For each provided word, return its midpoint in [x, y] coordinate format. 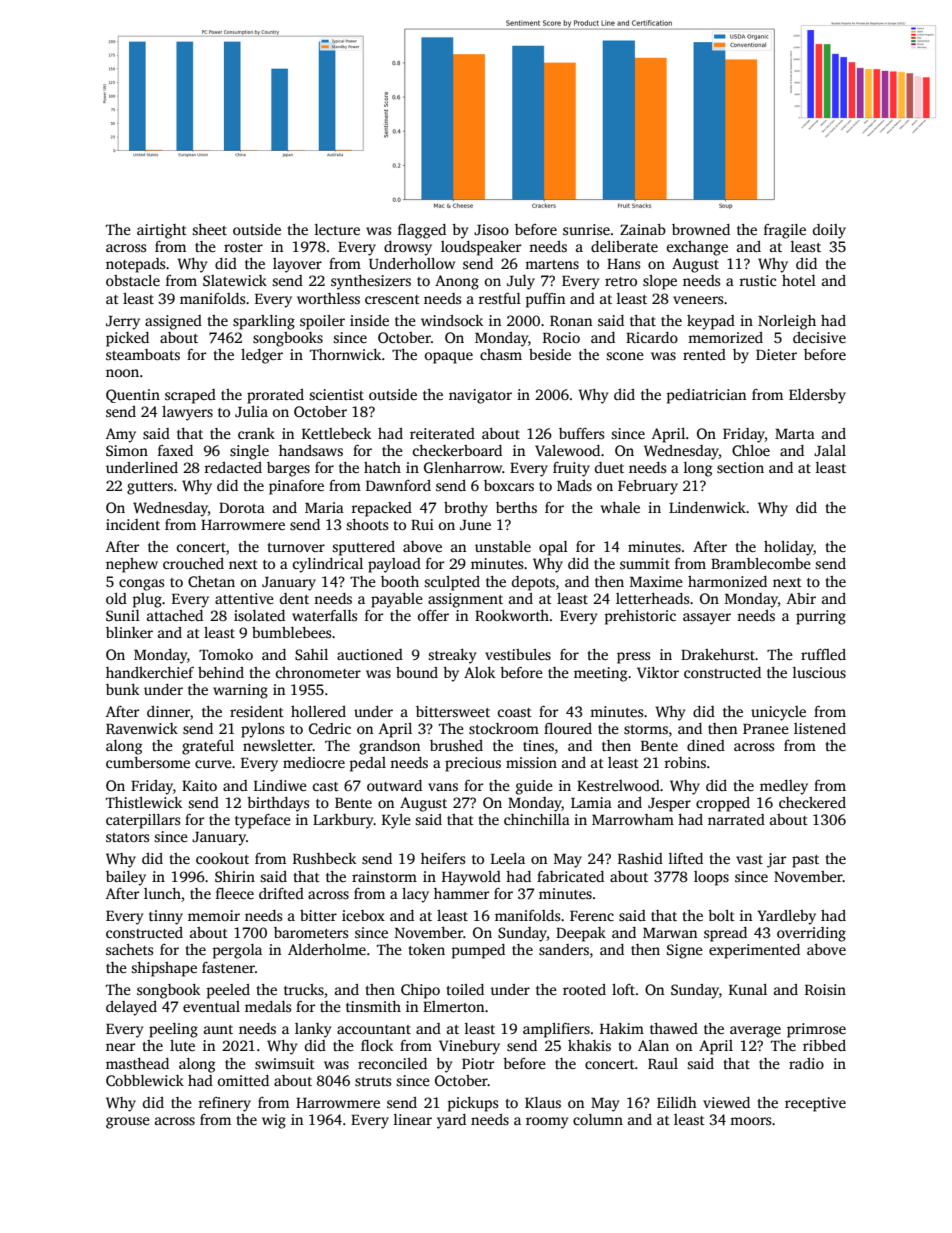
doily [829, 231]
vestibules [518, 654]
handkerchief [150, 672]
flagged [422, 231]
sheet [209, 229]
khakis [589, 1045]
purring [821, 617]
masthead [137, 1063]
